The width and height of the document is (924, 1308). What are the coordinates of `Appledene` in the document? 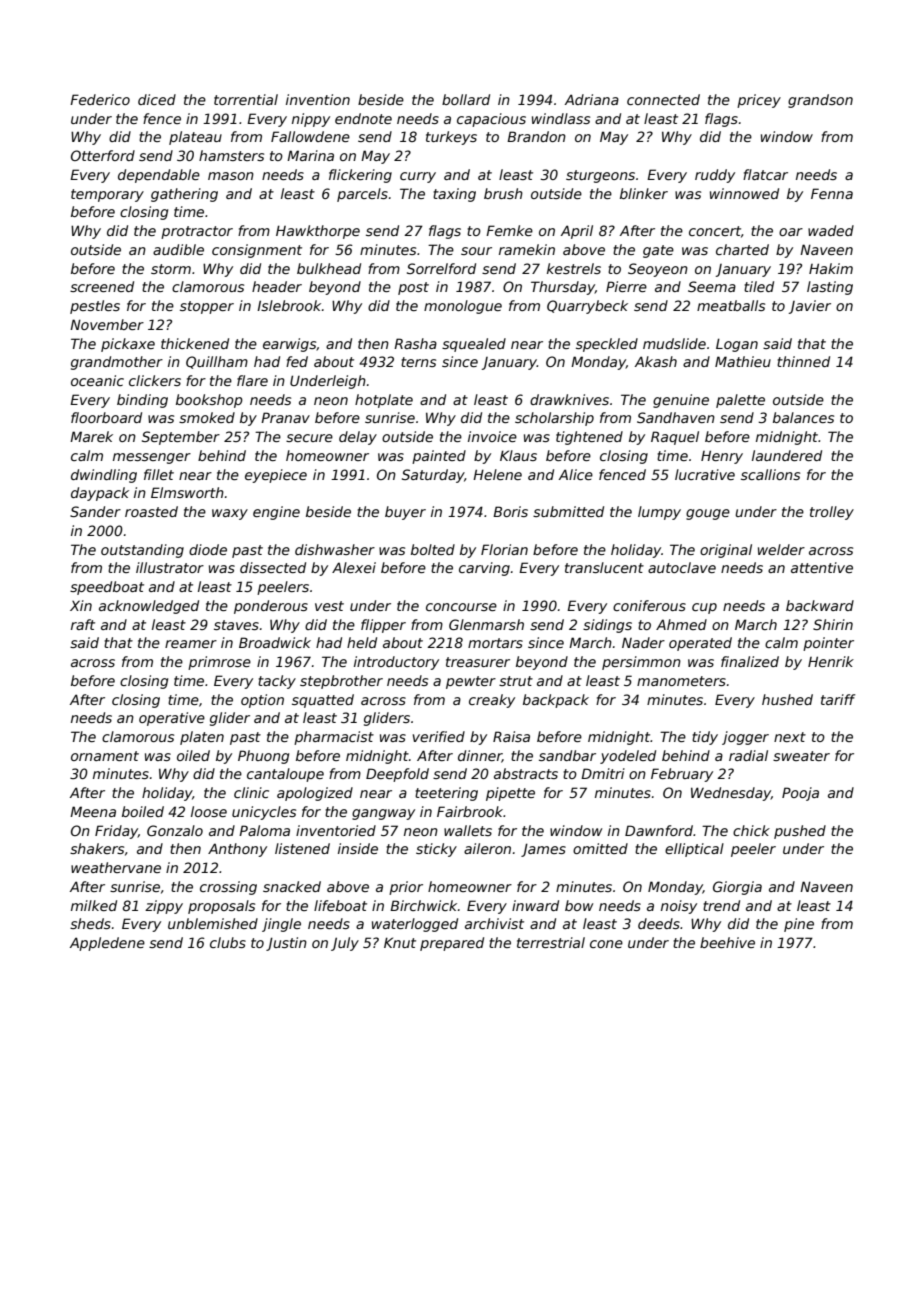 It's located at (107, 944).
